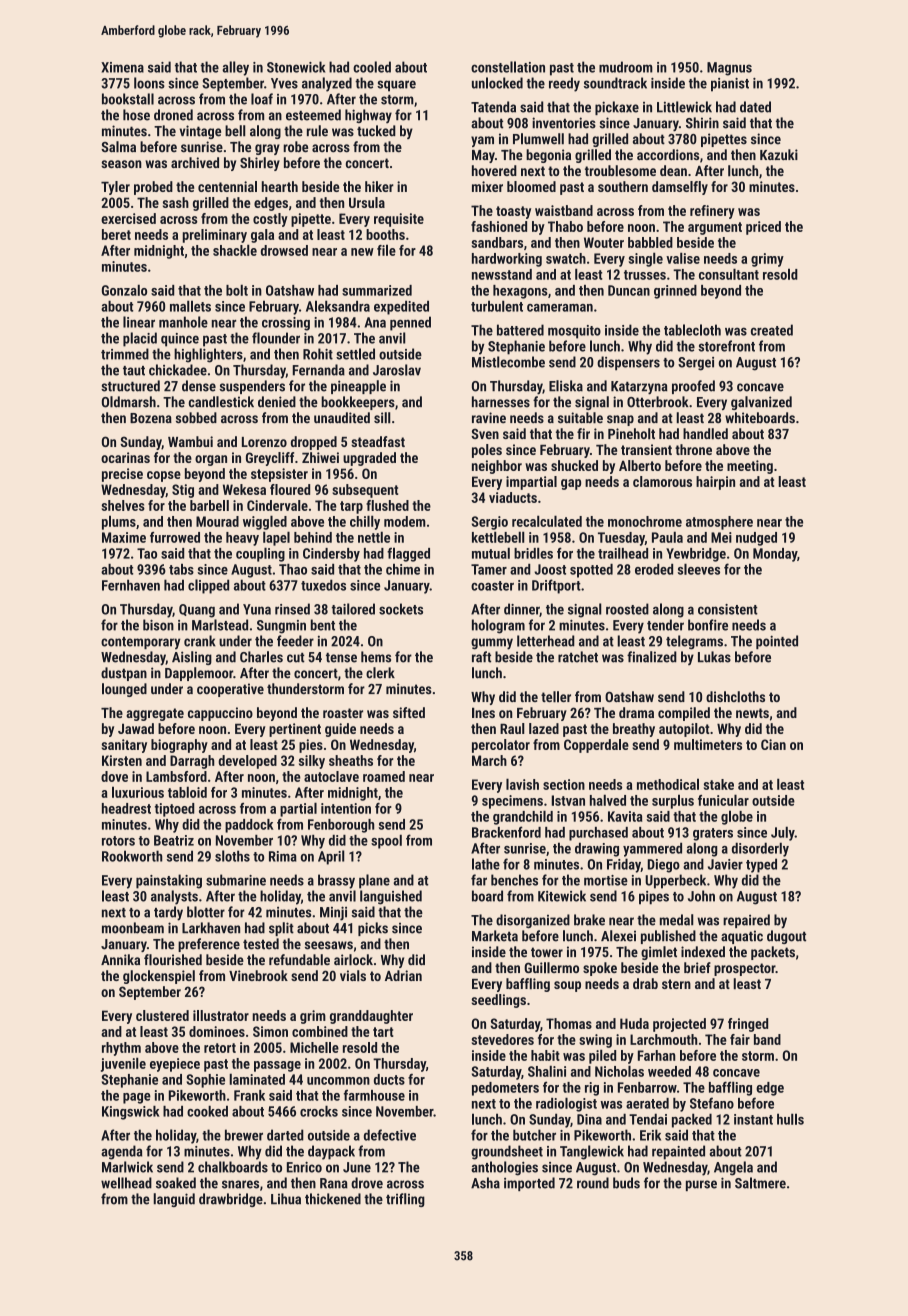 The image size is (908, 1316). What do you see at coordinates (729, 69) in the screenshot?
I see `Magnus` at bounding box center [729, 69].
